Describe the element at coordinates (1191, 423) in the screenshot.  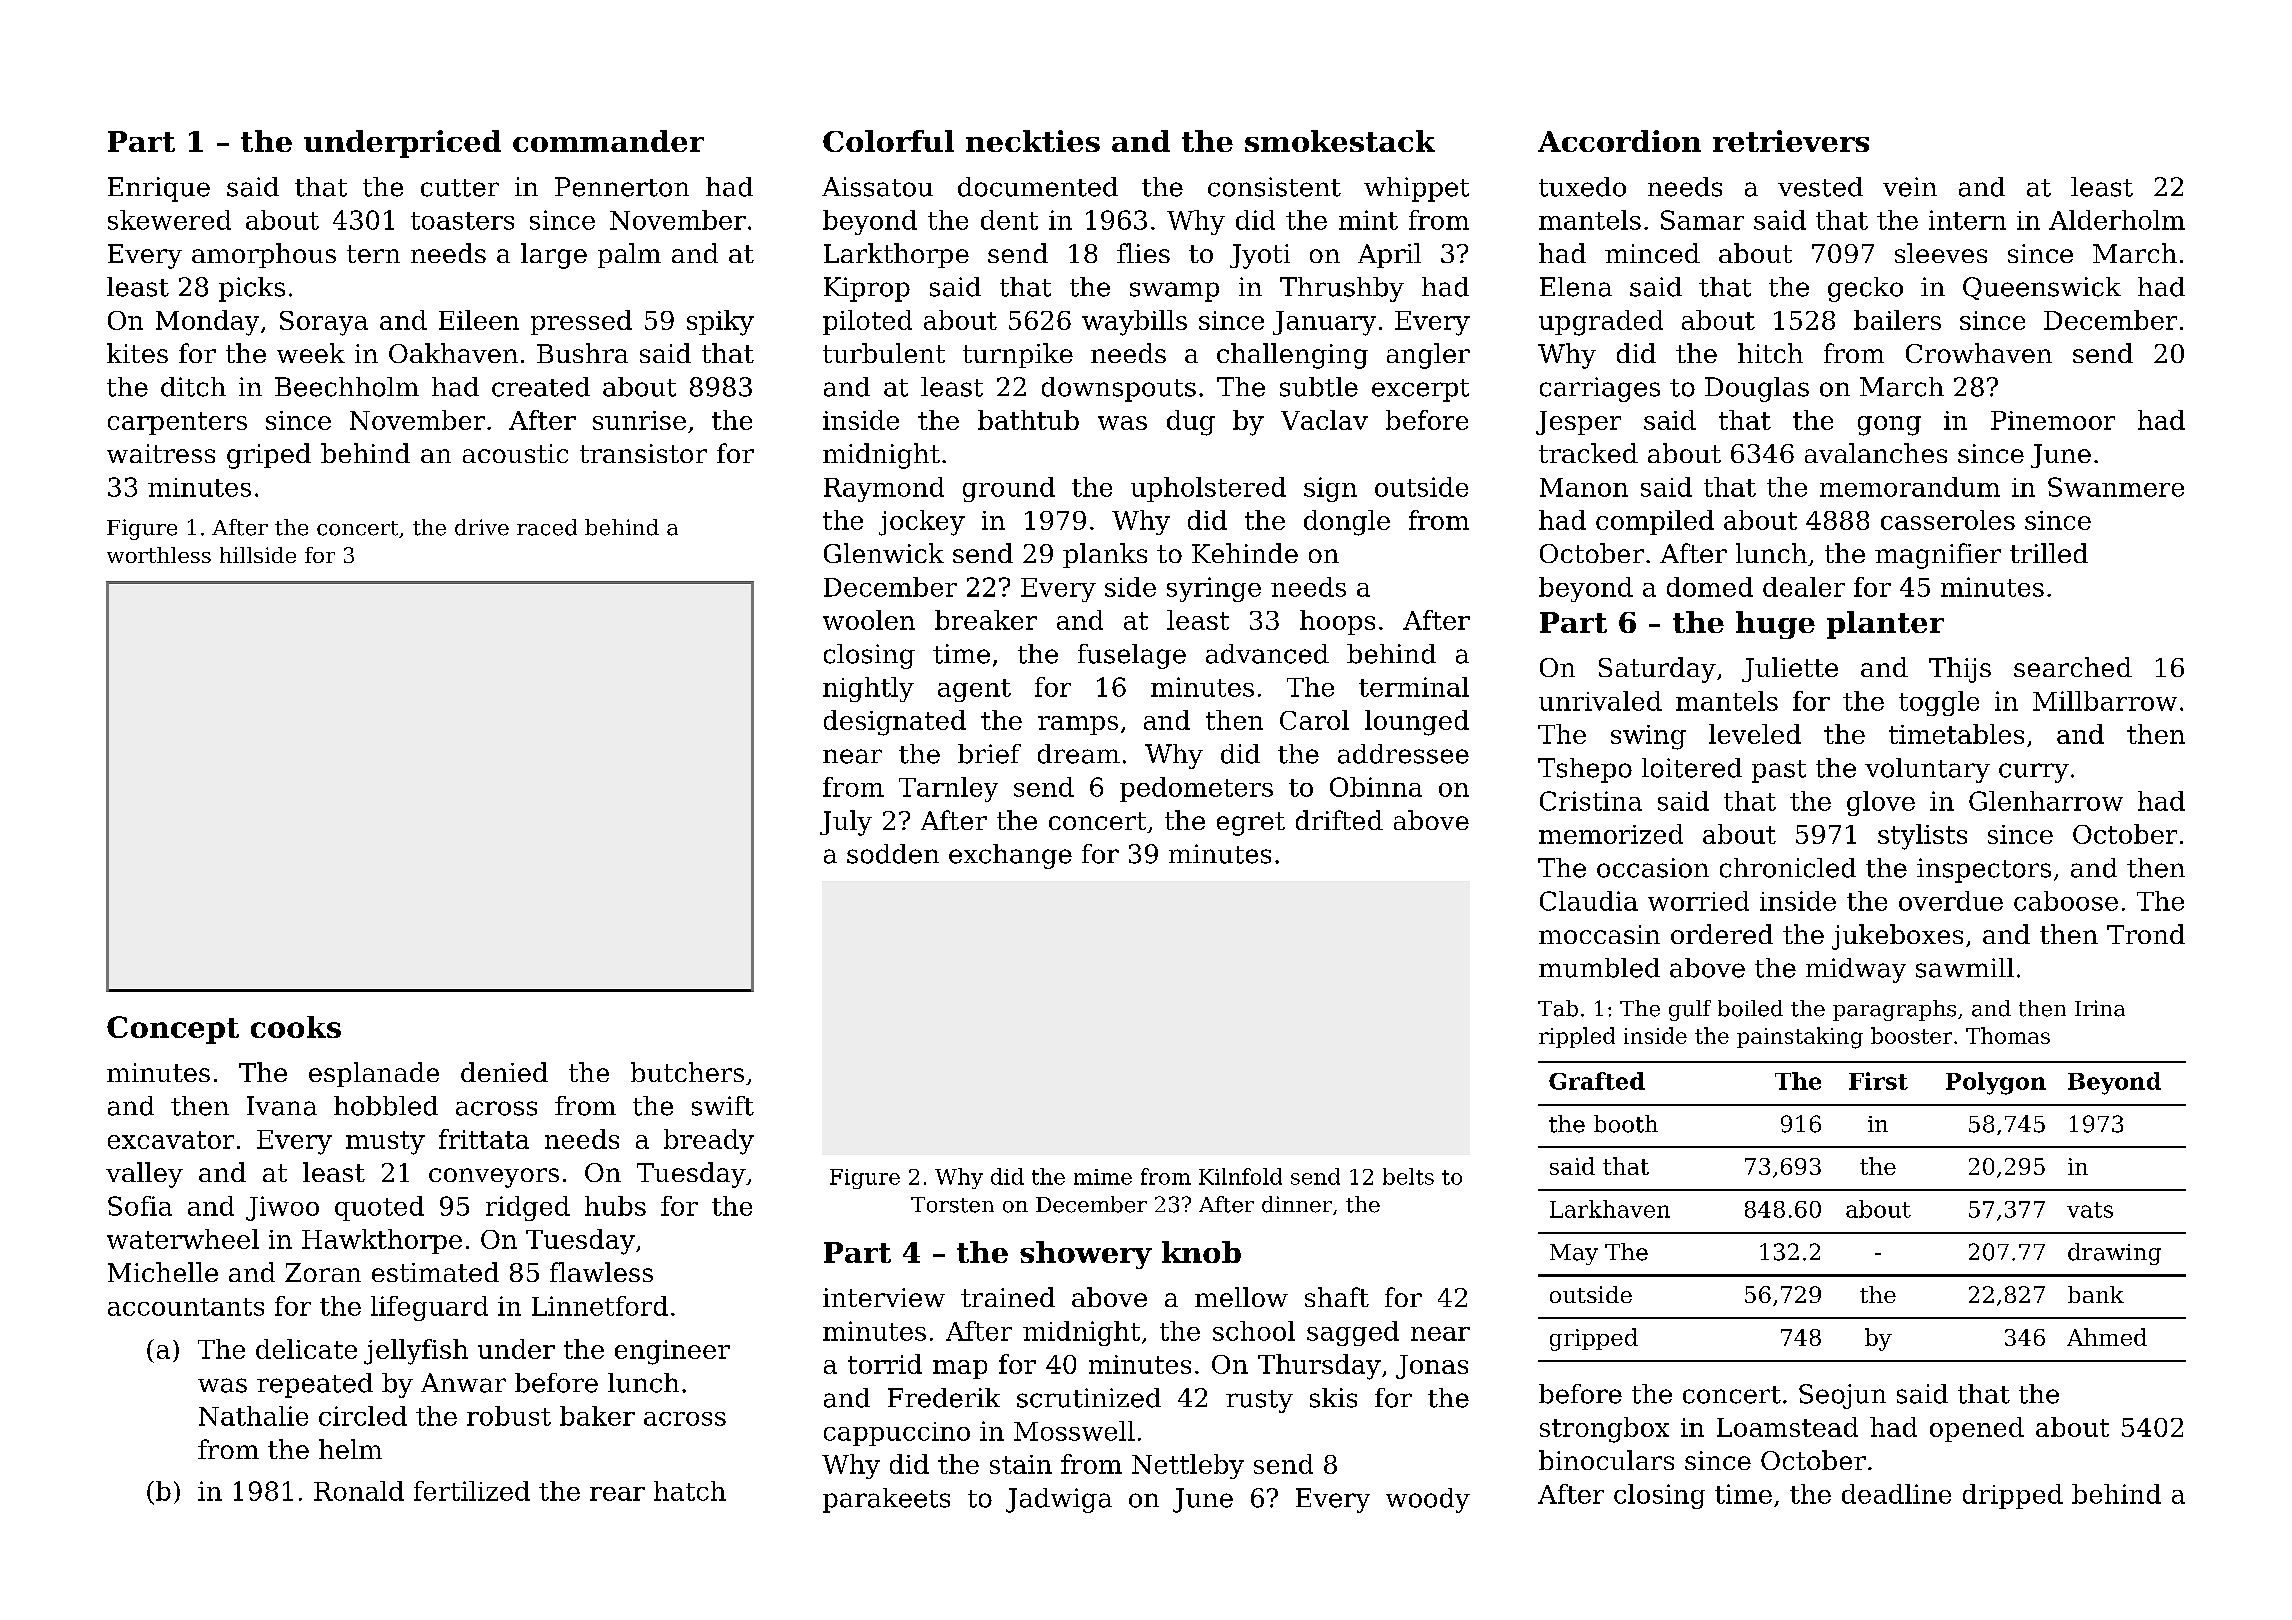
I see `dug` at that location.
